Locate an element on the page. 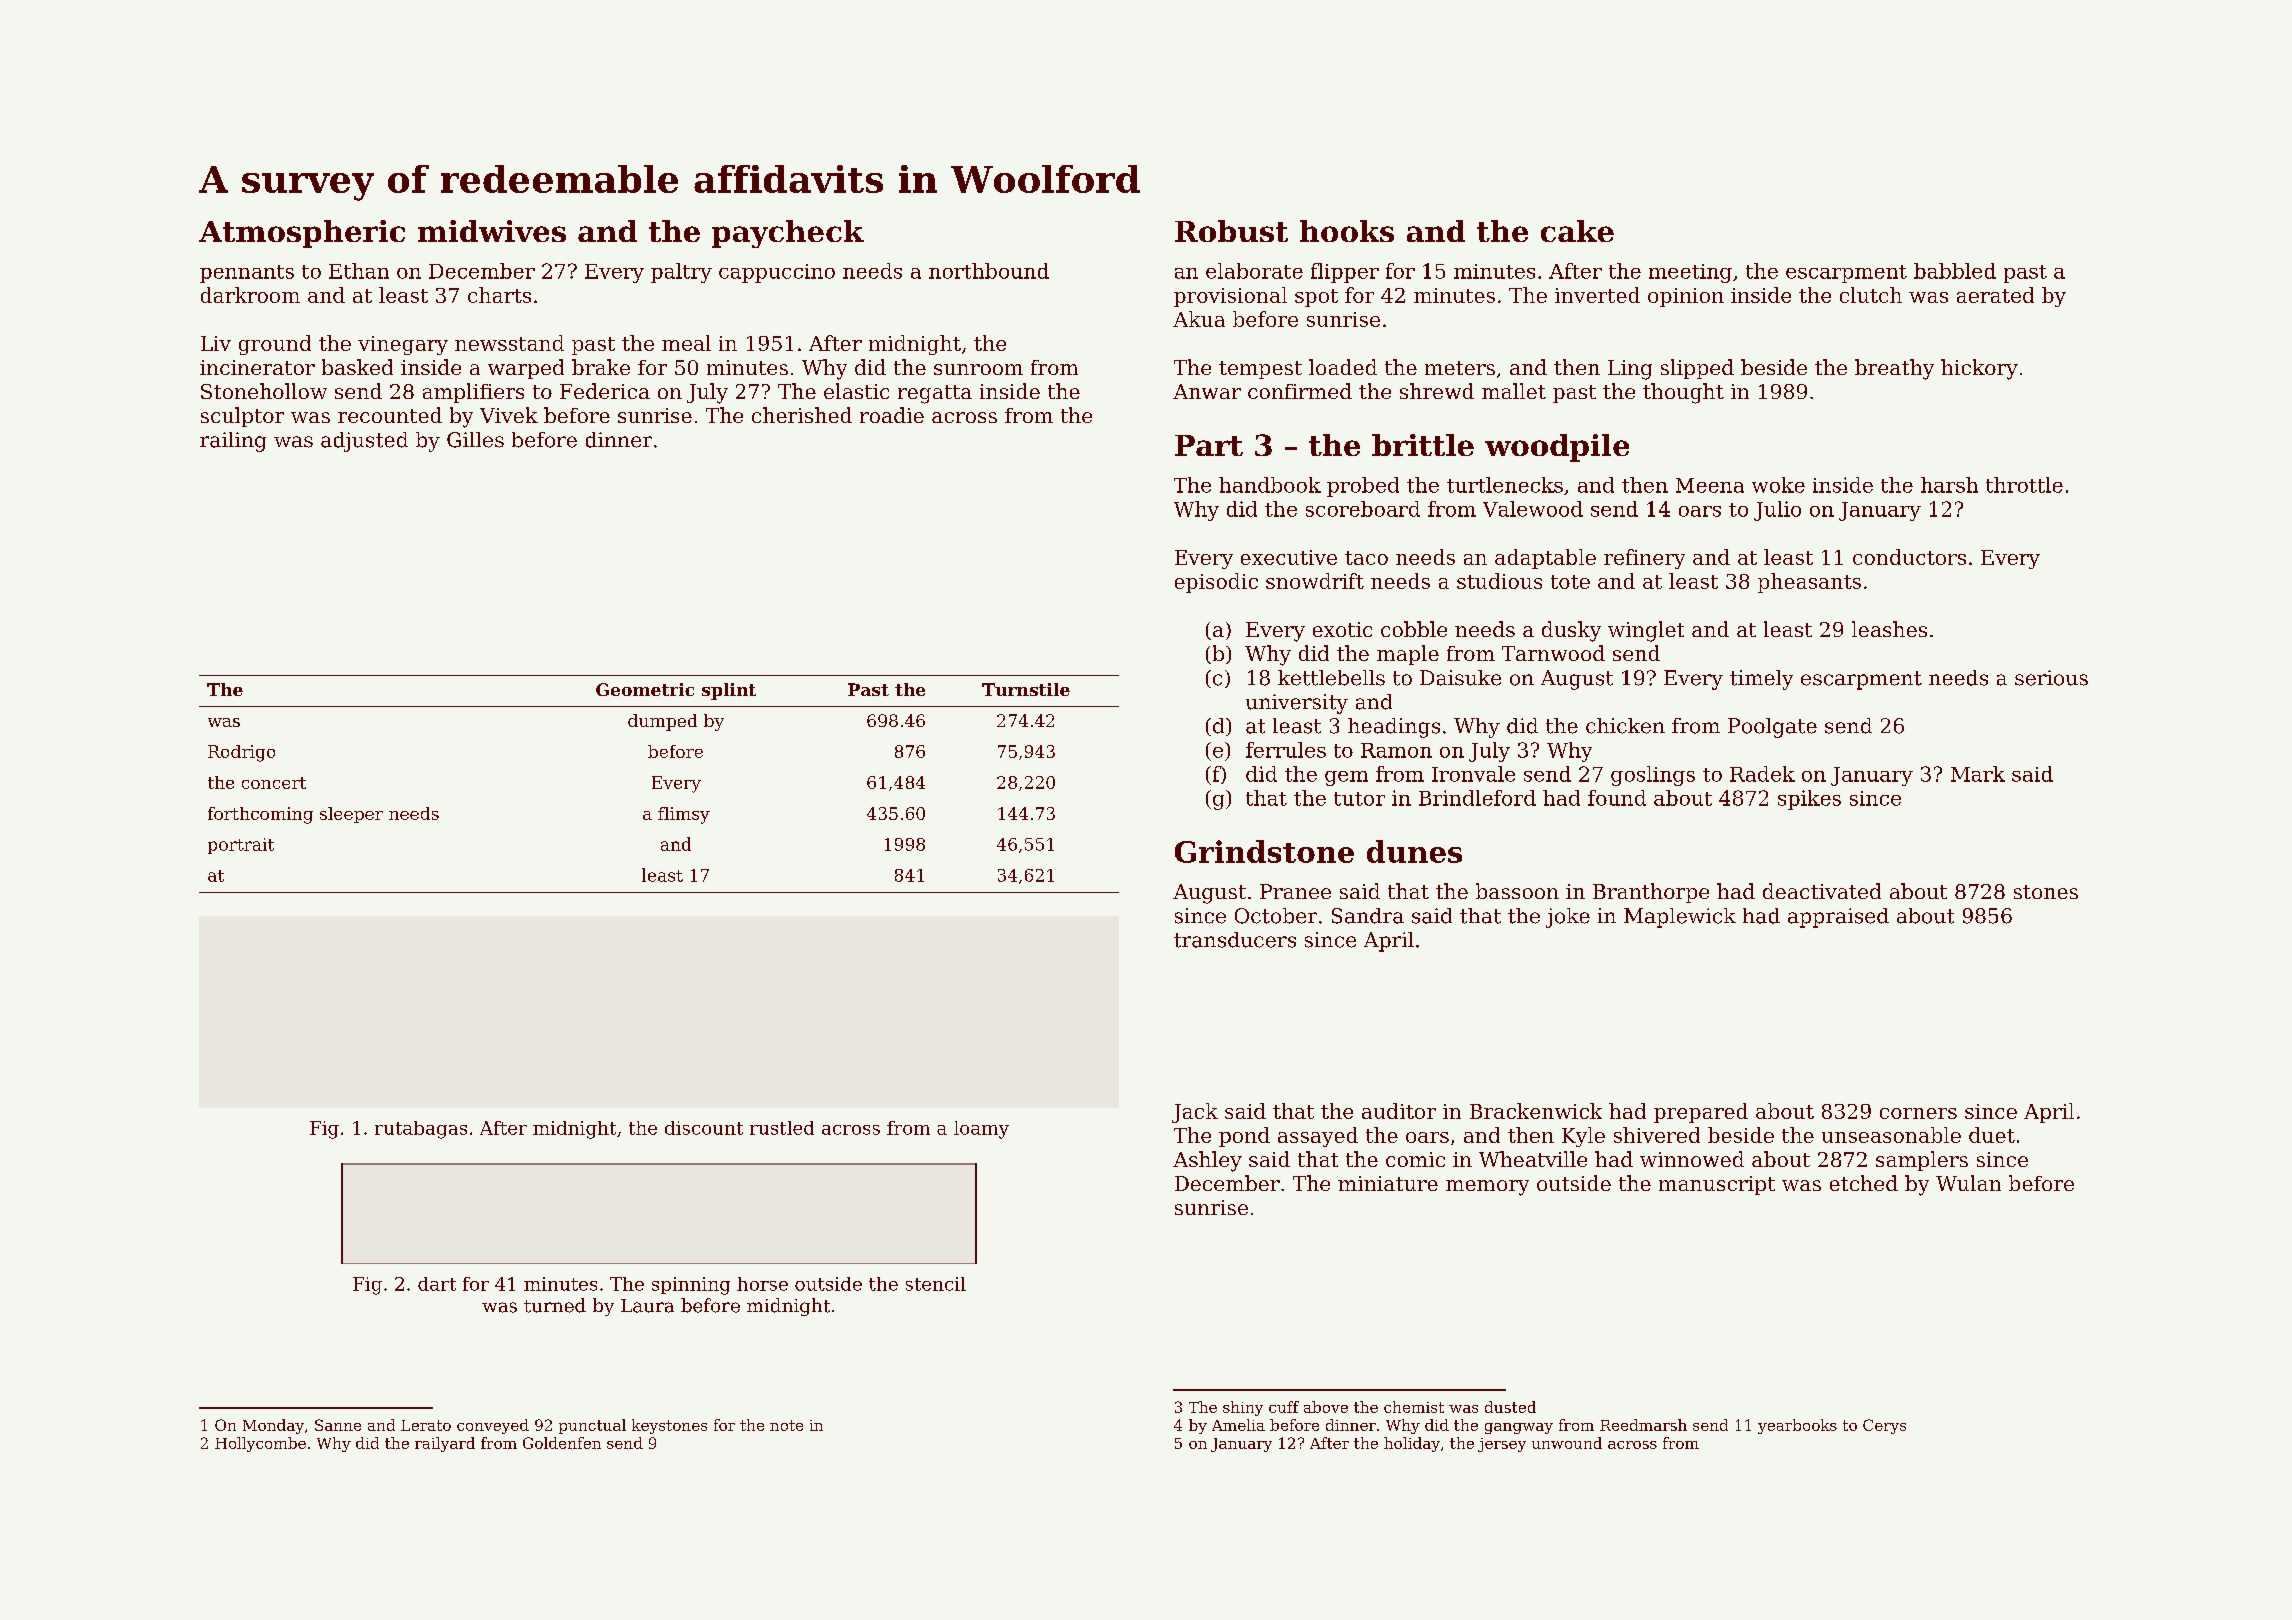 This page has width=2292, height=1620. Cerys is located at coordinates (1884, 1426).
